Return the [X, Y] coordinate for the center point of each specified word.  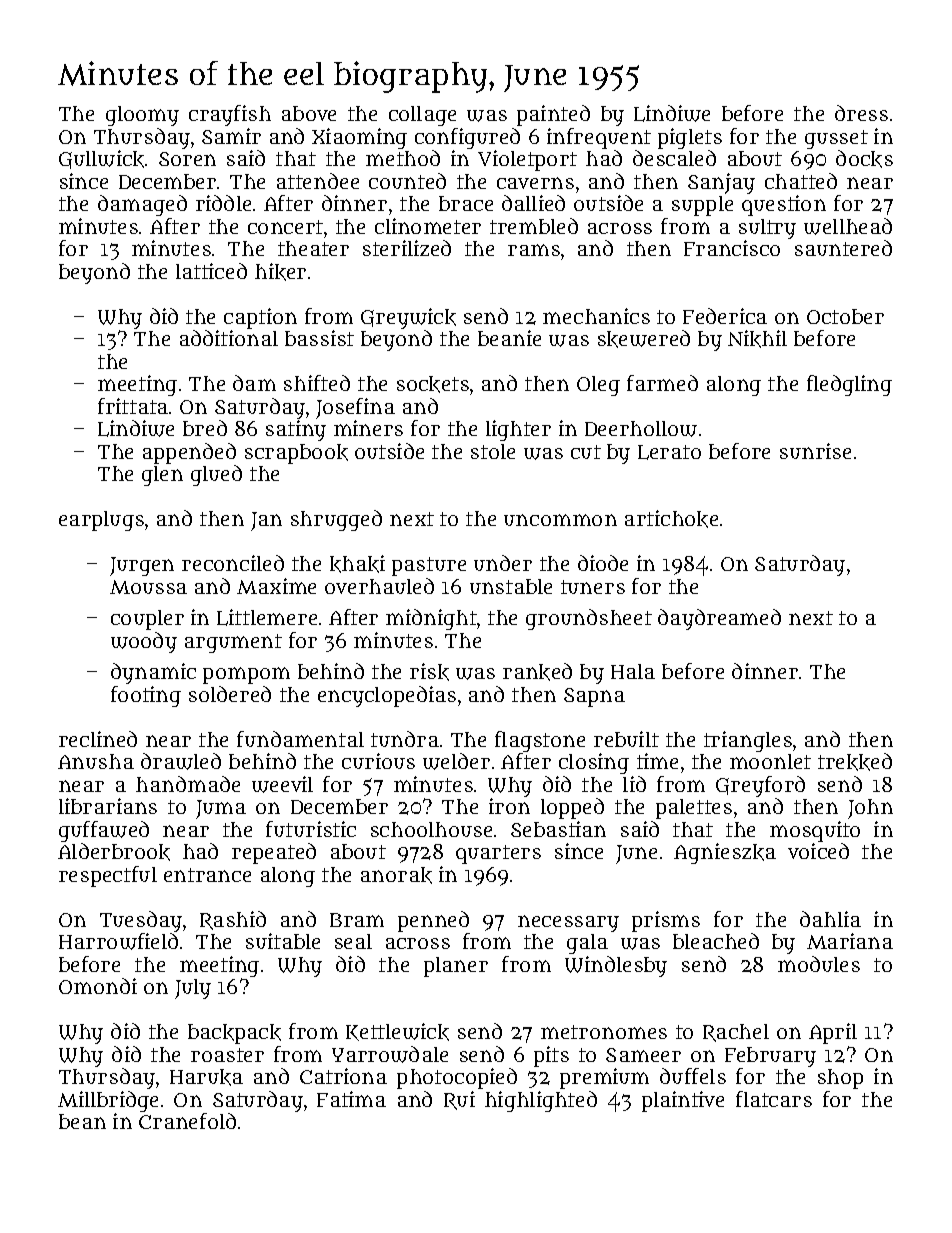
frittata [133, 406]
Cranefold [187, 1121]
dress [861, 113]
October [845, 316]
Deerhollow [641, 429]
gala [587, 944]
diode [603, 563]
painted [553, 115]
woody [144, 642]
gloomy [142, 116]
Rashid [233, 920]
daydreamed [719, 619]
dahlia [830, 919]
